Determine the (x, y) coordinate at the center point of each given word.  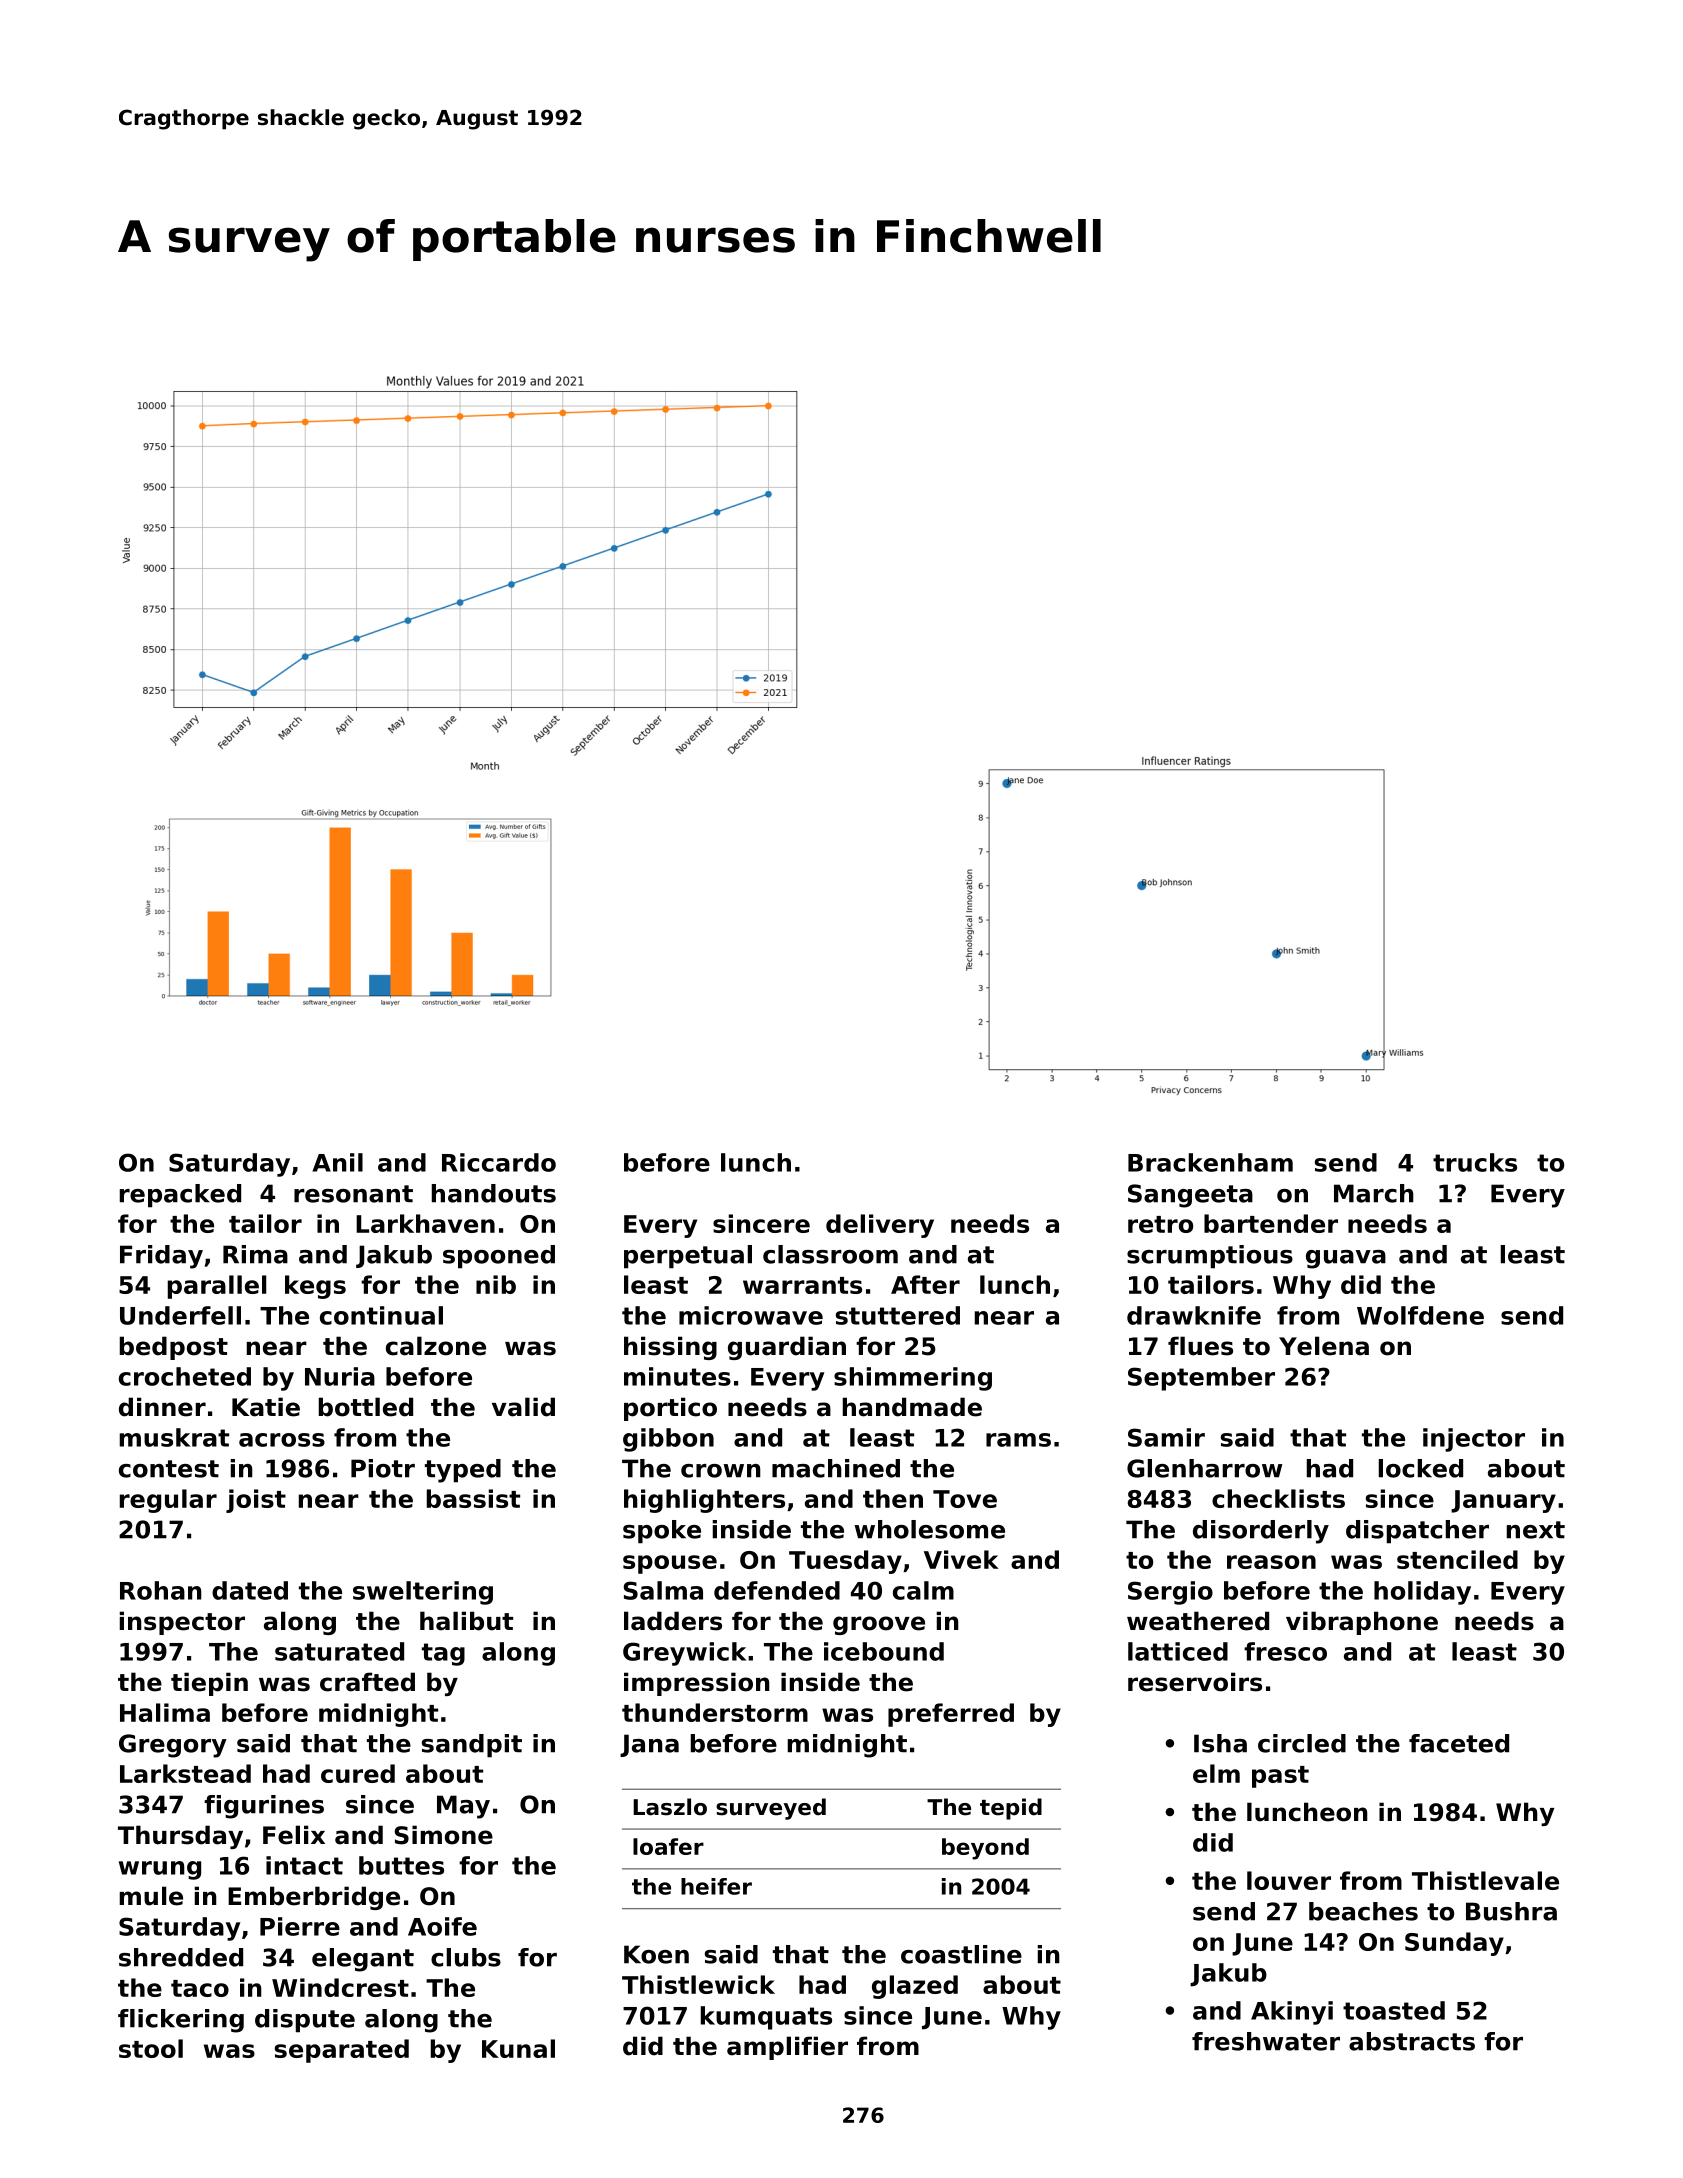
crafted (367, 1682)
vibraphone (1362, 1623)
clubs (466, 1957)
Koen (656, 1954)
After (925, 1284)
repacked (180, 1196)
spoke (662, 1532)
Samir (1166, 1437)
